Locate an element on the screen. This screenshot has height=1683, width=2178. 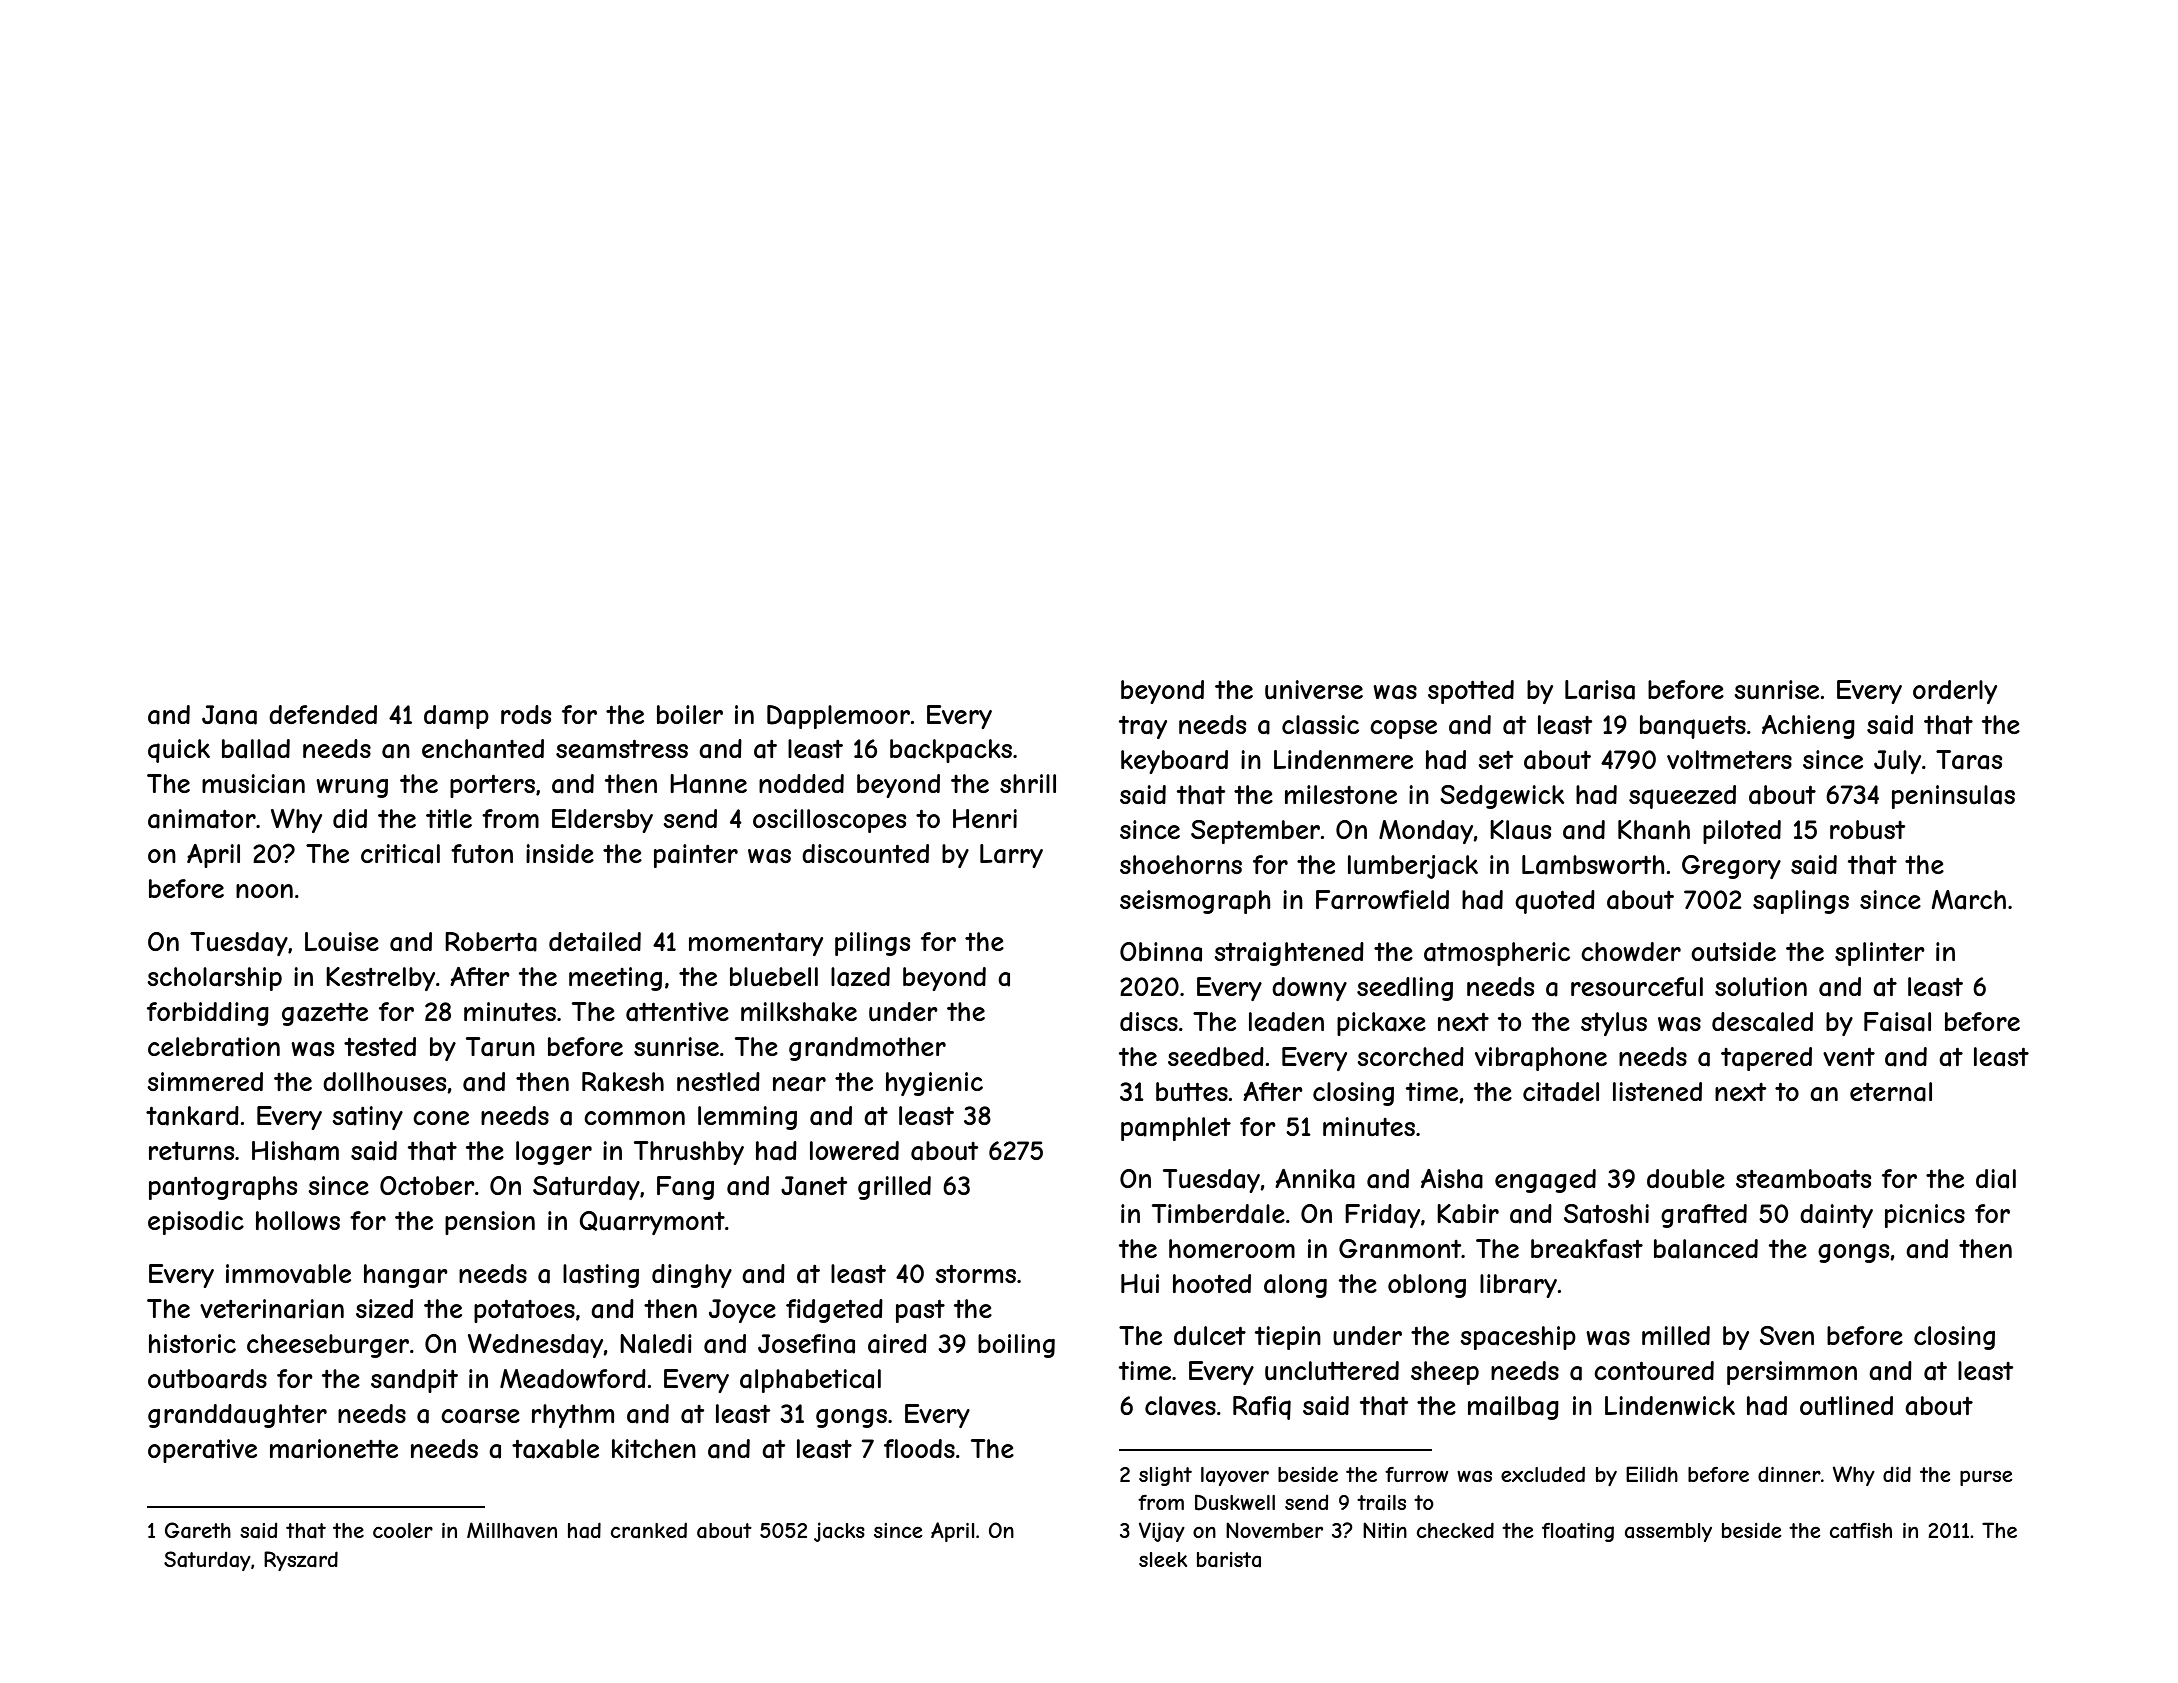
library is located at coordinates (1518, 1286).
